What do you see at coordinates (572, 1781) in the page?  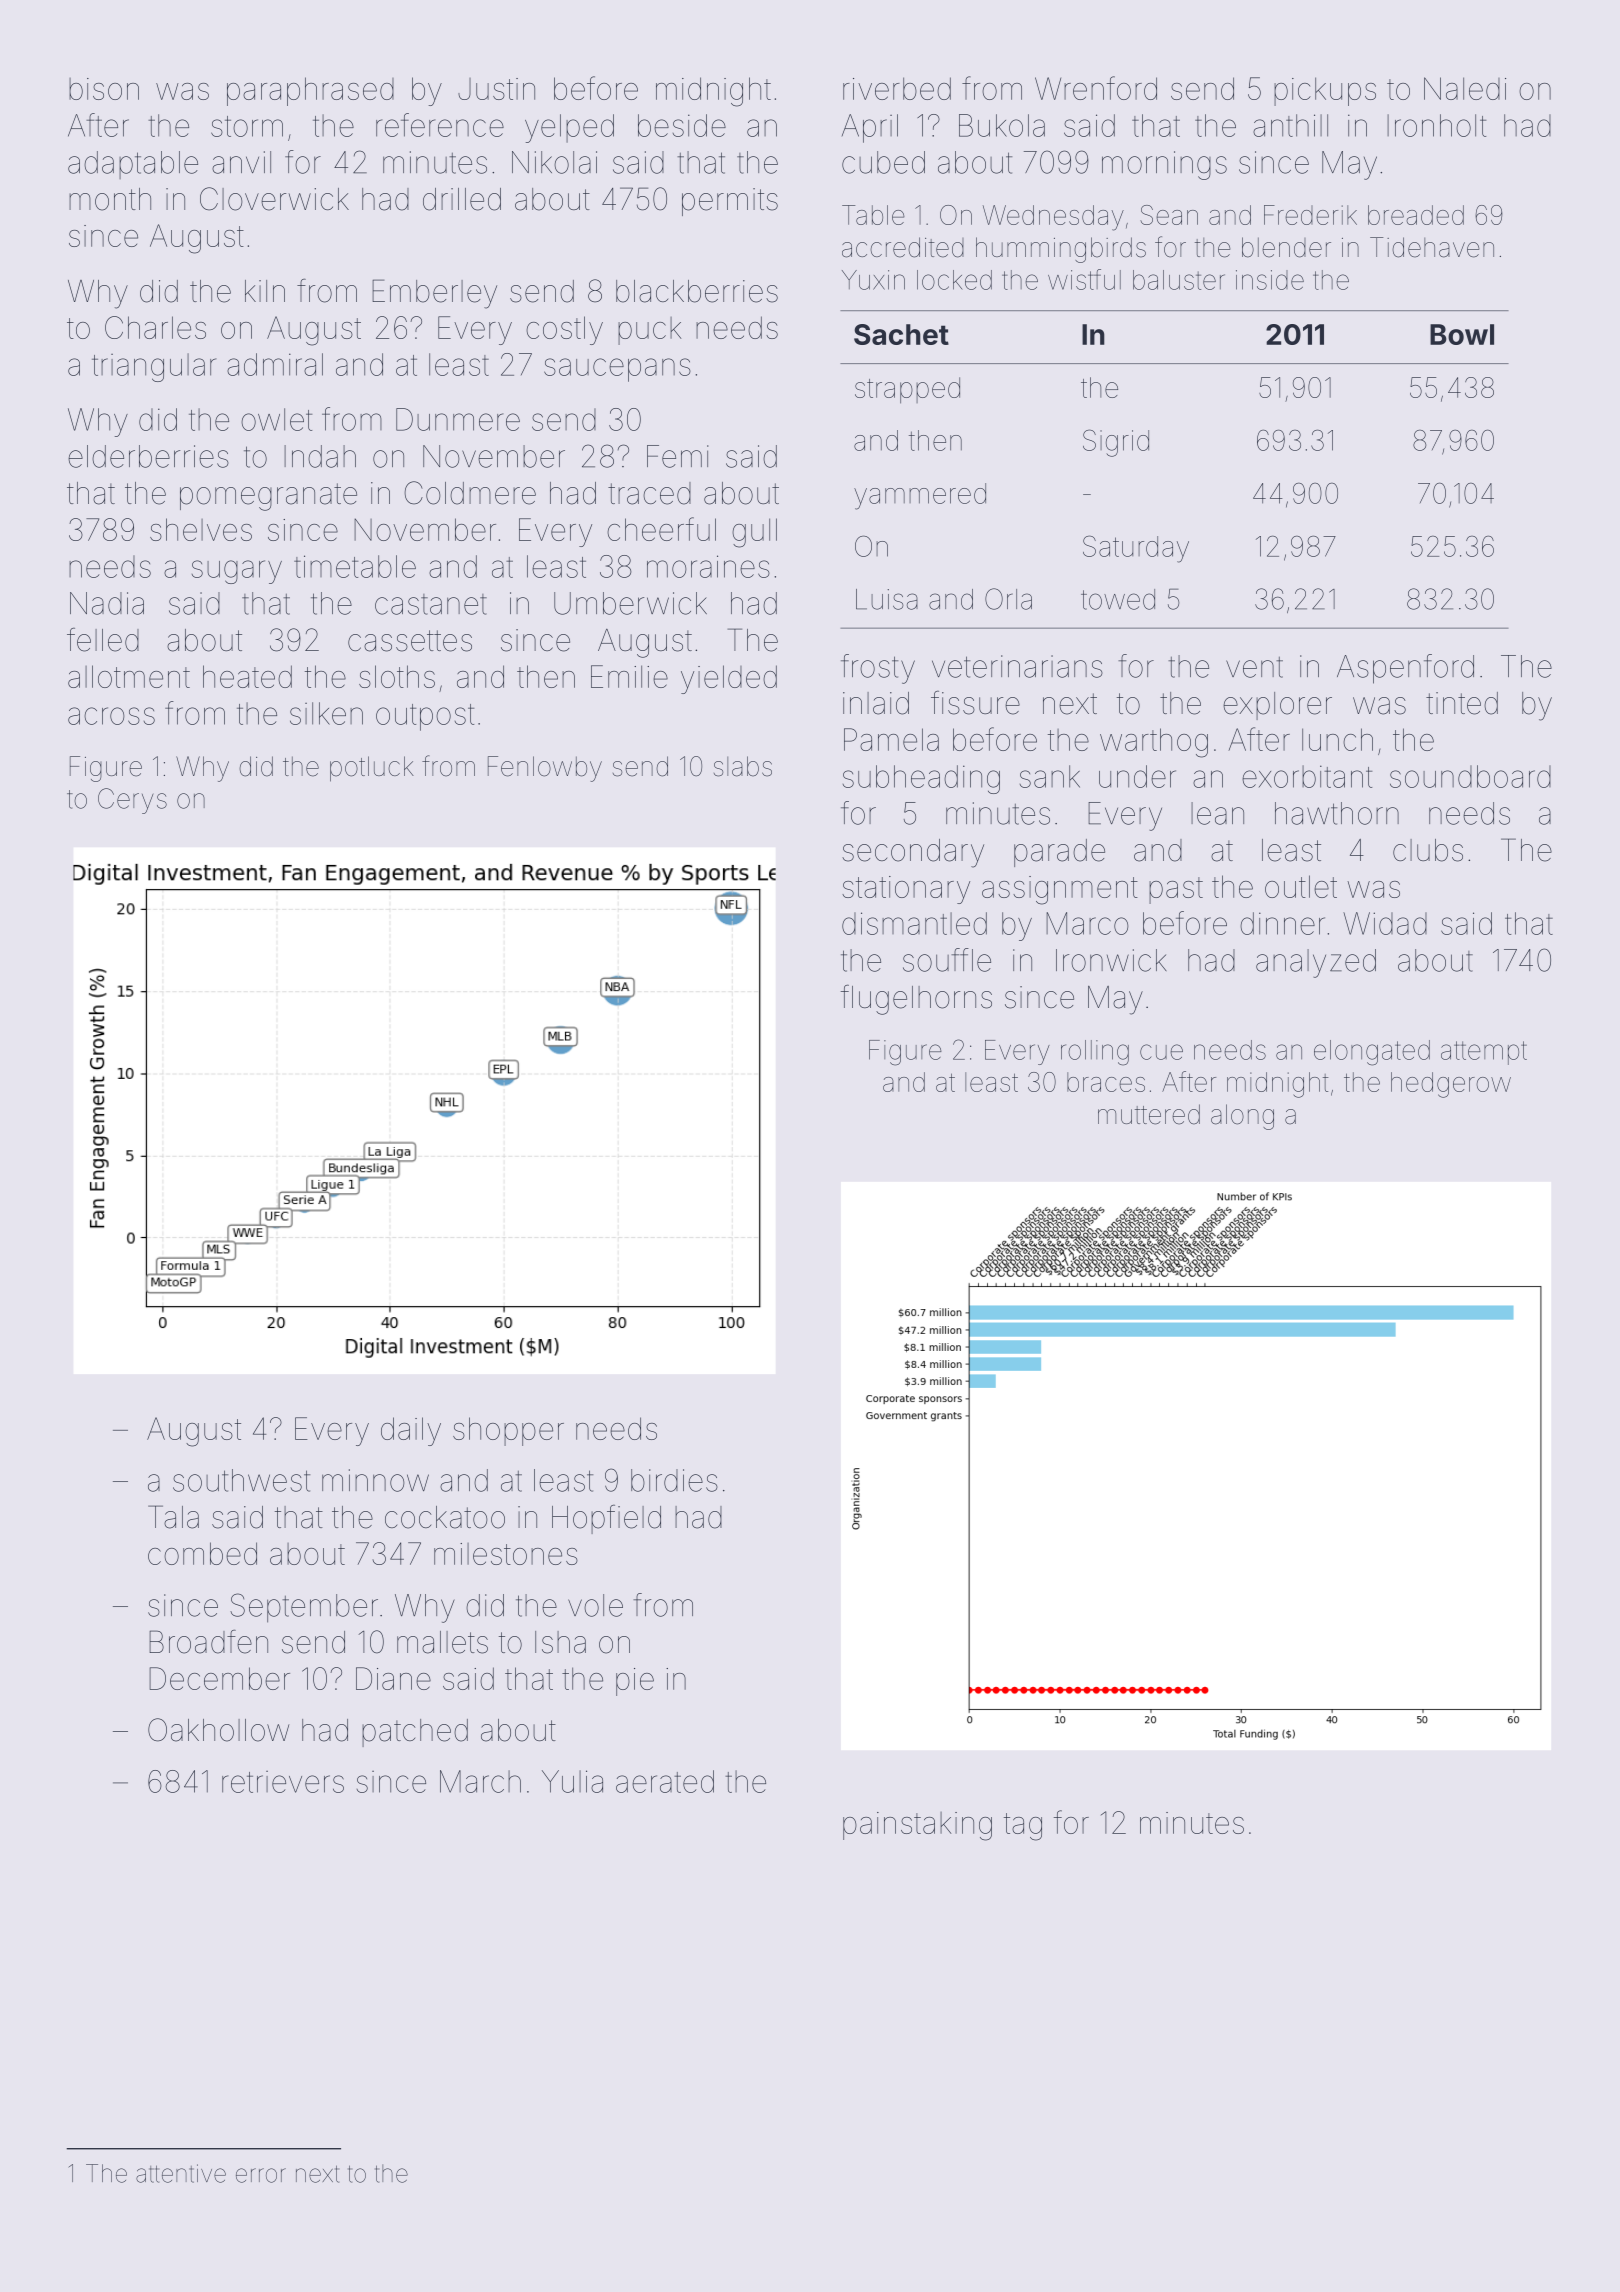 I see `Yulia` at bounding box center [572, 1781].
